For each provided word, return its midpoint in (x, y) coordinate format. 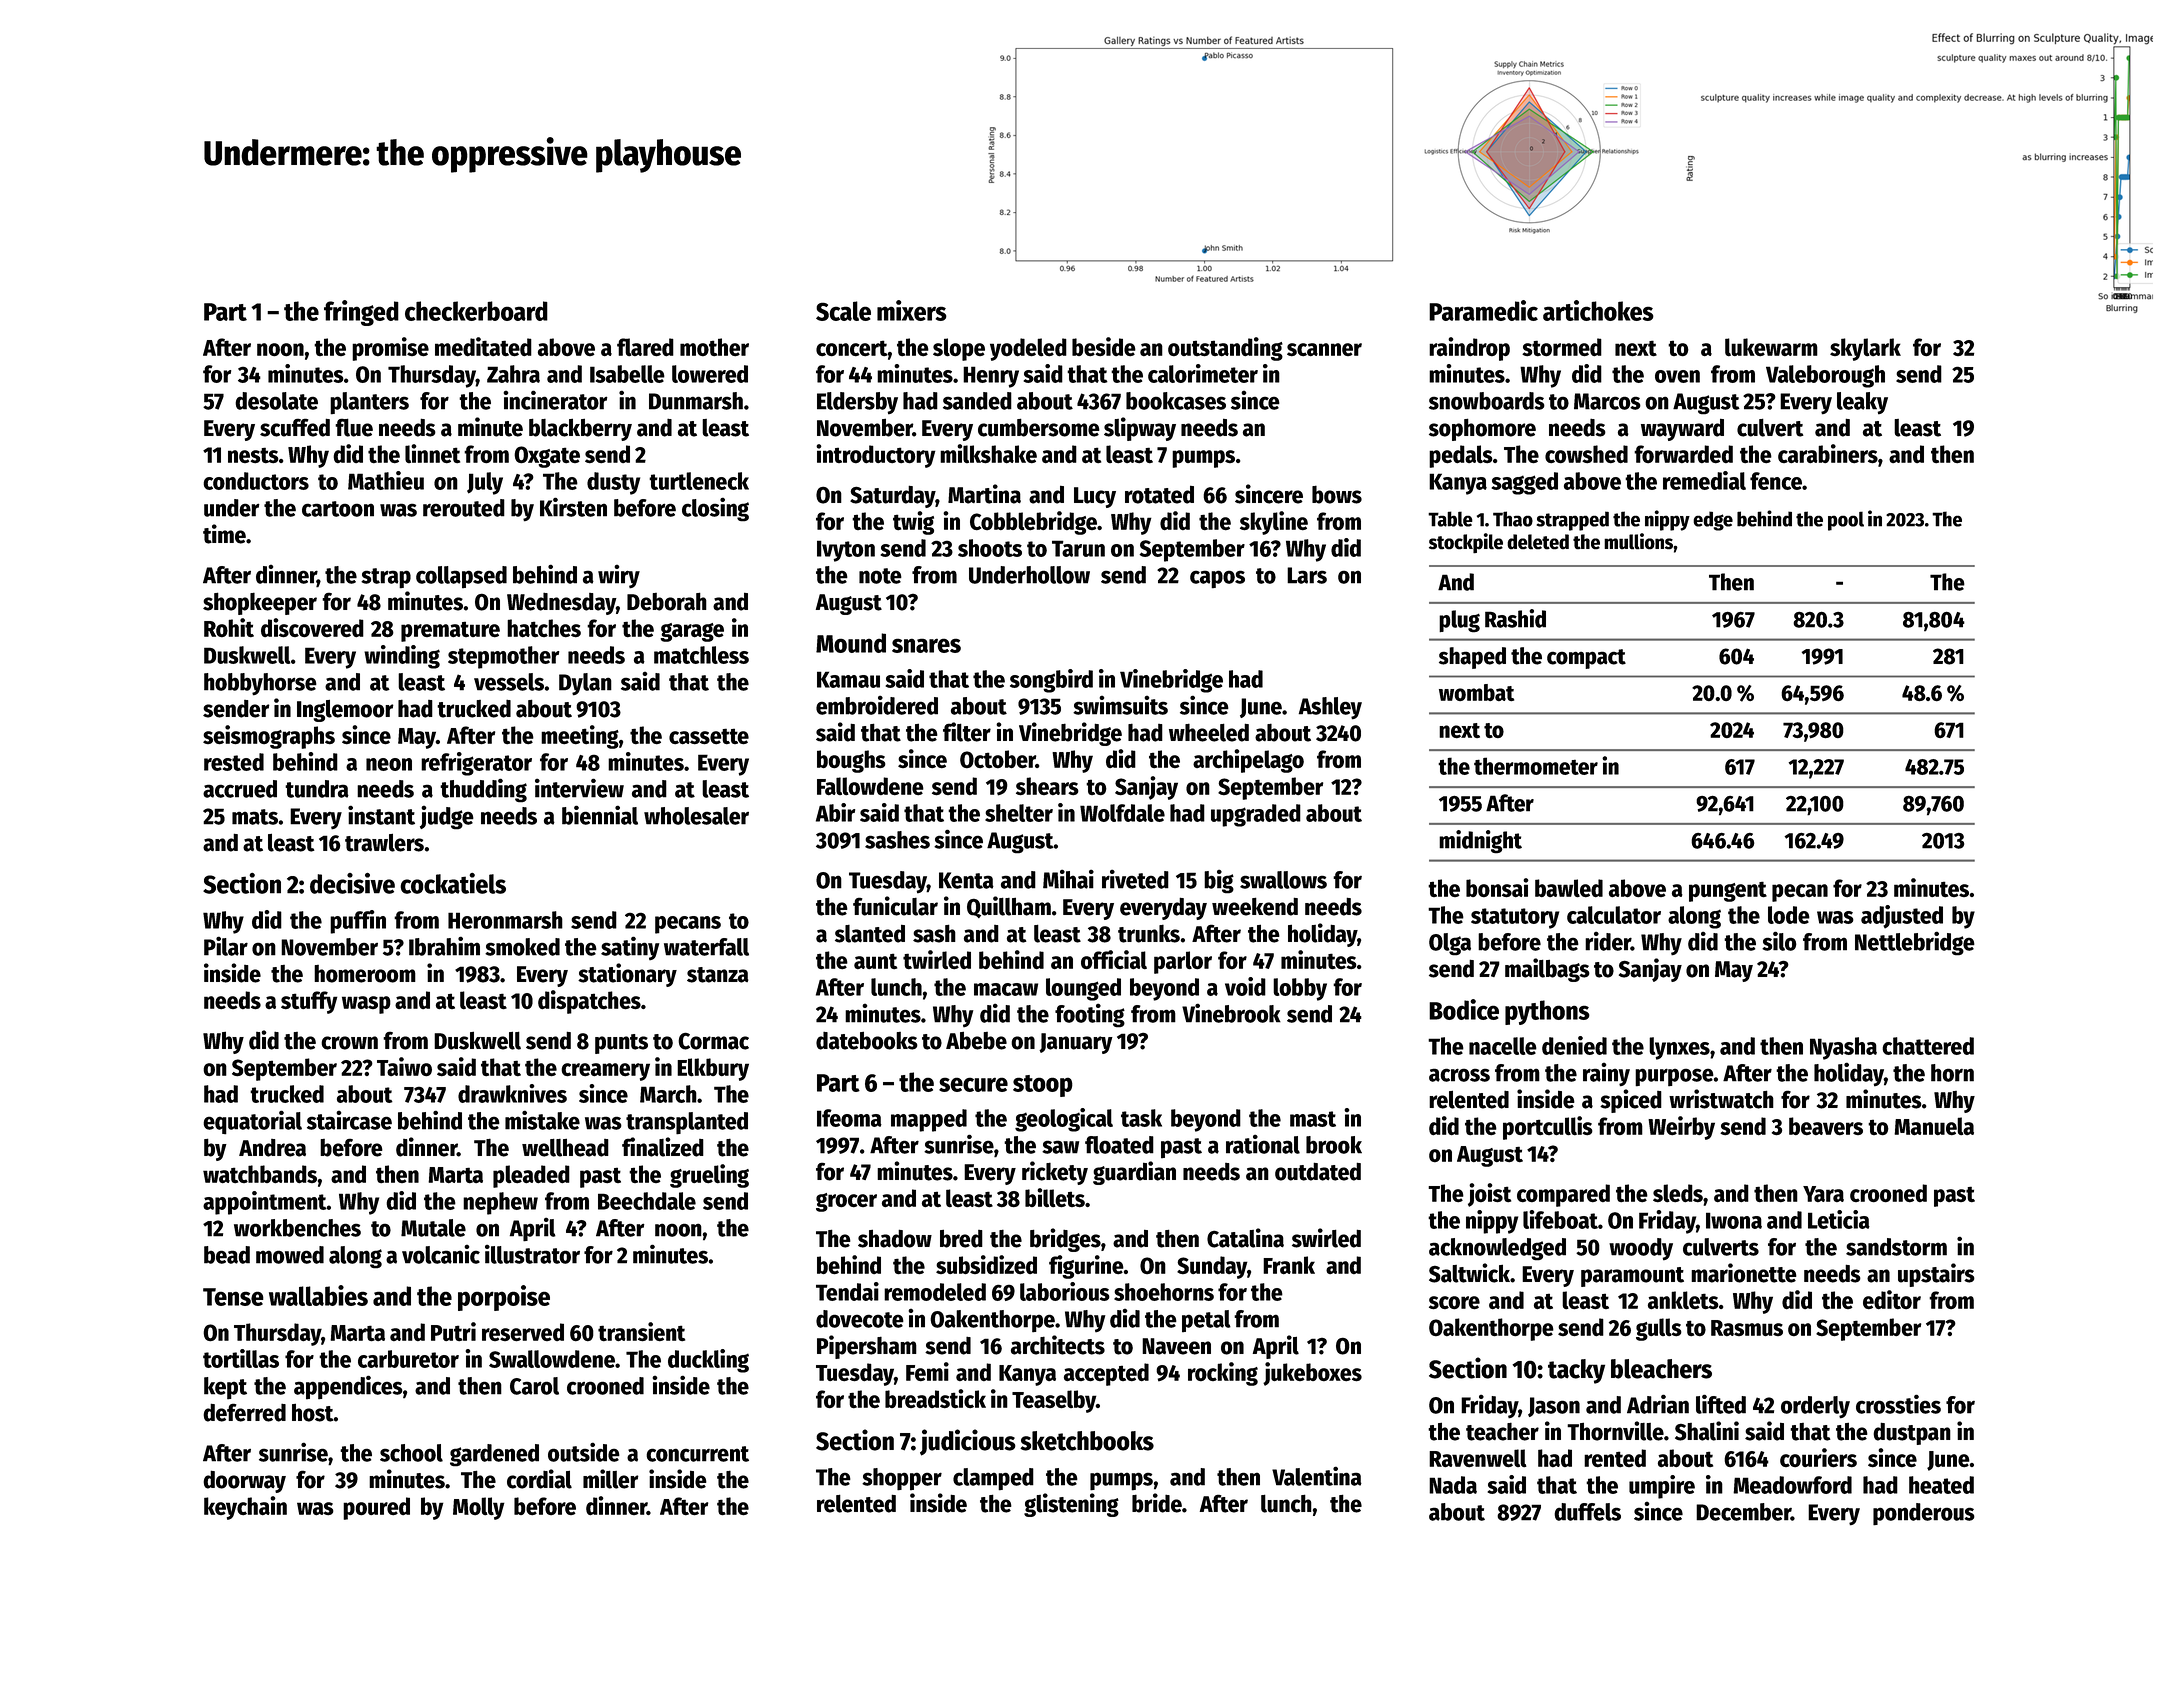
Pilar (226, 946)
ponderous (1924, 1514)
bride (1157, 1503)
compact (1586, 659)
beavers (1826, 1126)
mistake (542, 1120)
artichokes (1598, 310)
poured (376, 1508)
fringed (361, 313)
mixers (912, 310)
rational (1263, 1144)
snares (926, 645)
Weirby (1681, 1128)
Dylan (585, 684)
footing (1090, 1015)
